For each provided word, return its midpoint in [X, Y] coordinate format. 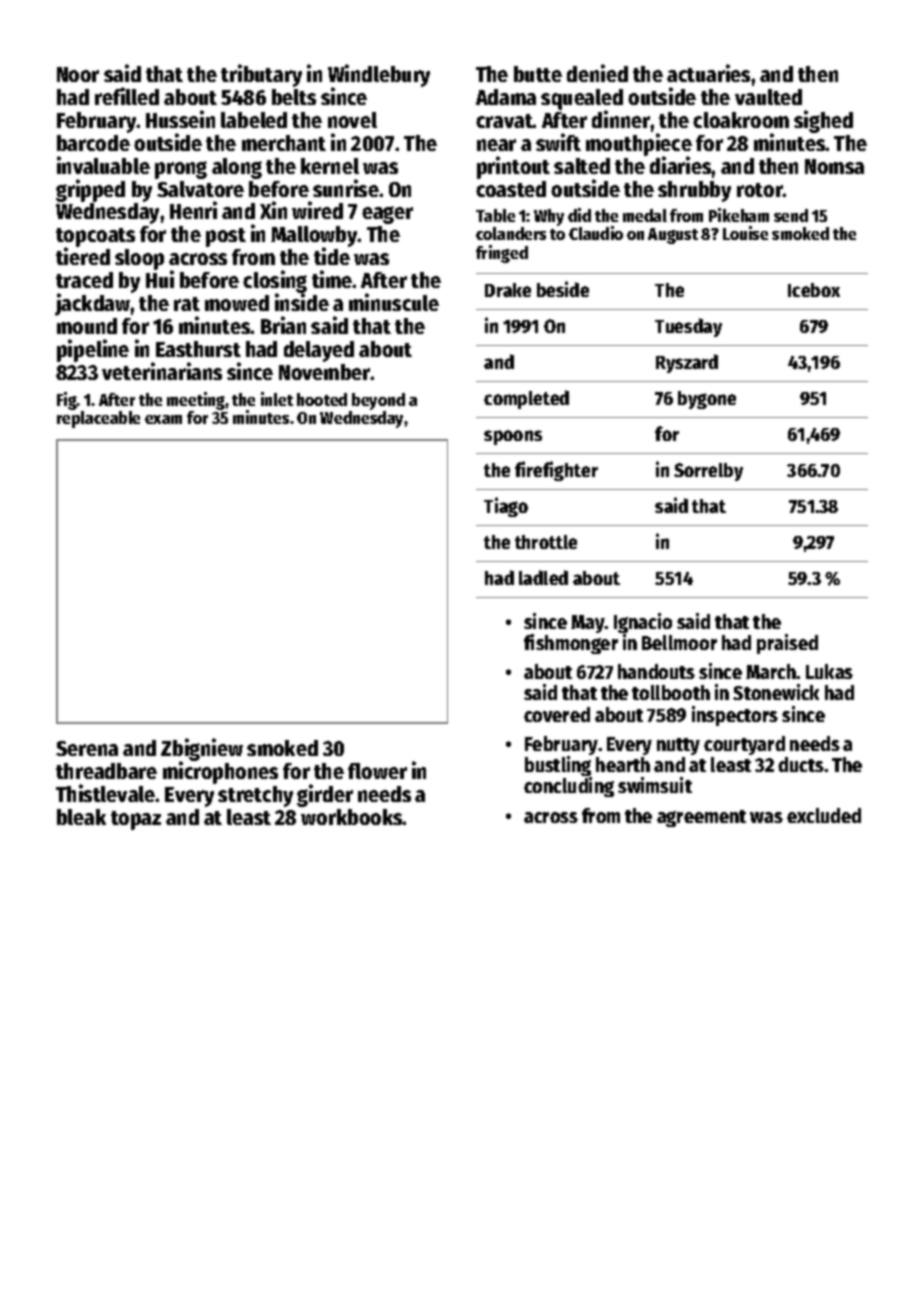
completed [526, 399]
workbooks [352, 817]
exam [163, 419]
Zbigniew [202, 750]
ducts [801, 764]
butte [538, 74]
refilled [127, 96]
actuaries [708, 73]
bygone [707, 400]
